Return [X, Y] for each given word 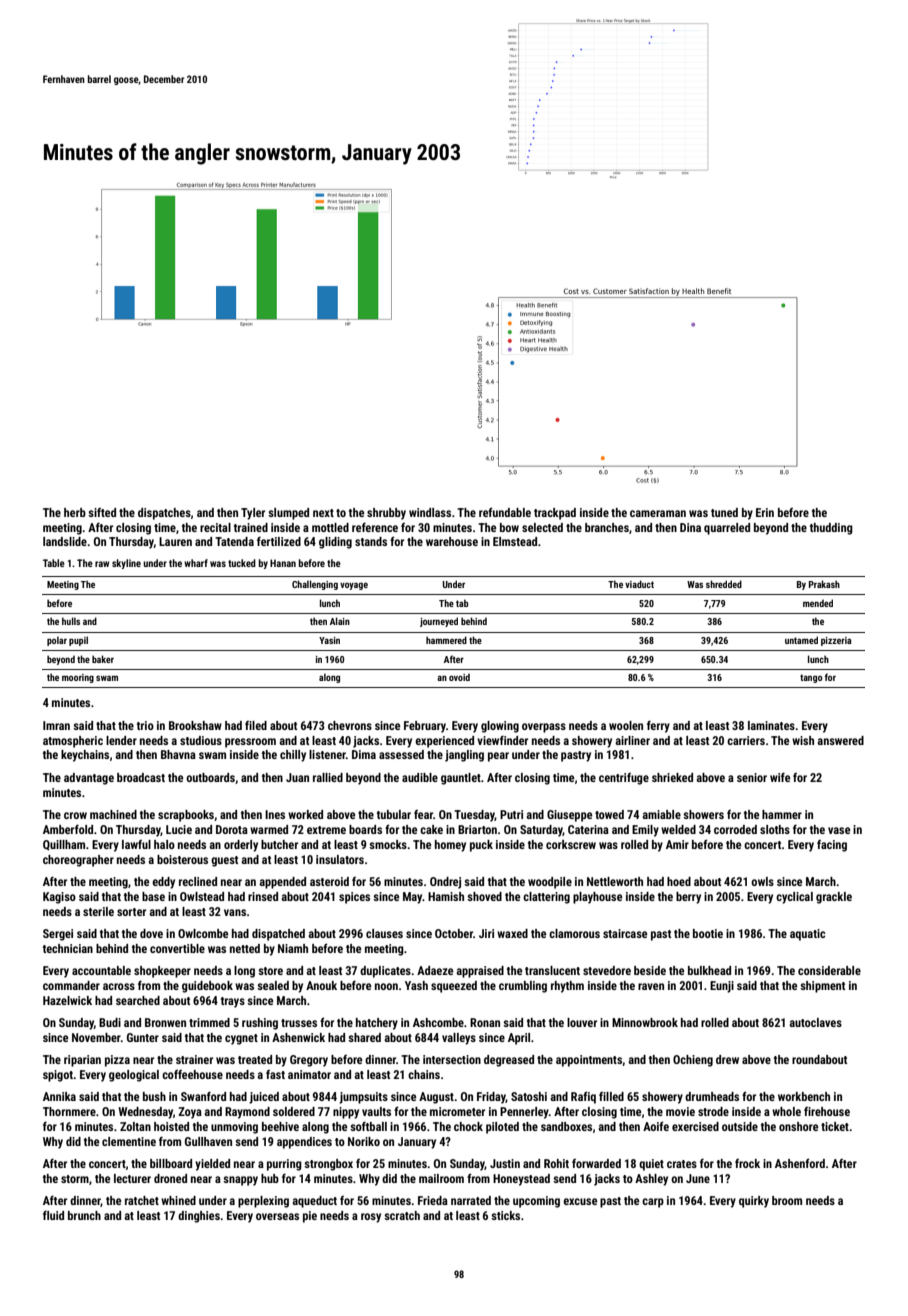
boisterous [182, 859]
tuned [724, 512]
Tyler [253, 514]
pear [498, 757]
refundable [505, 512]
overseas [277, 1216]
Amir [677, 844]
